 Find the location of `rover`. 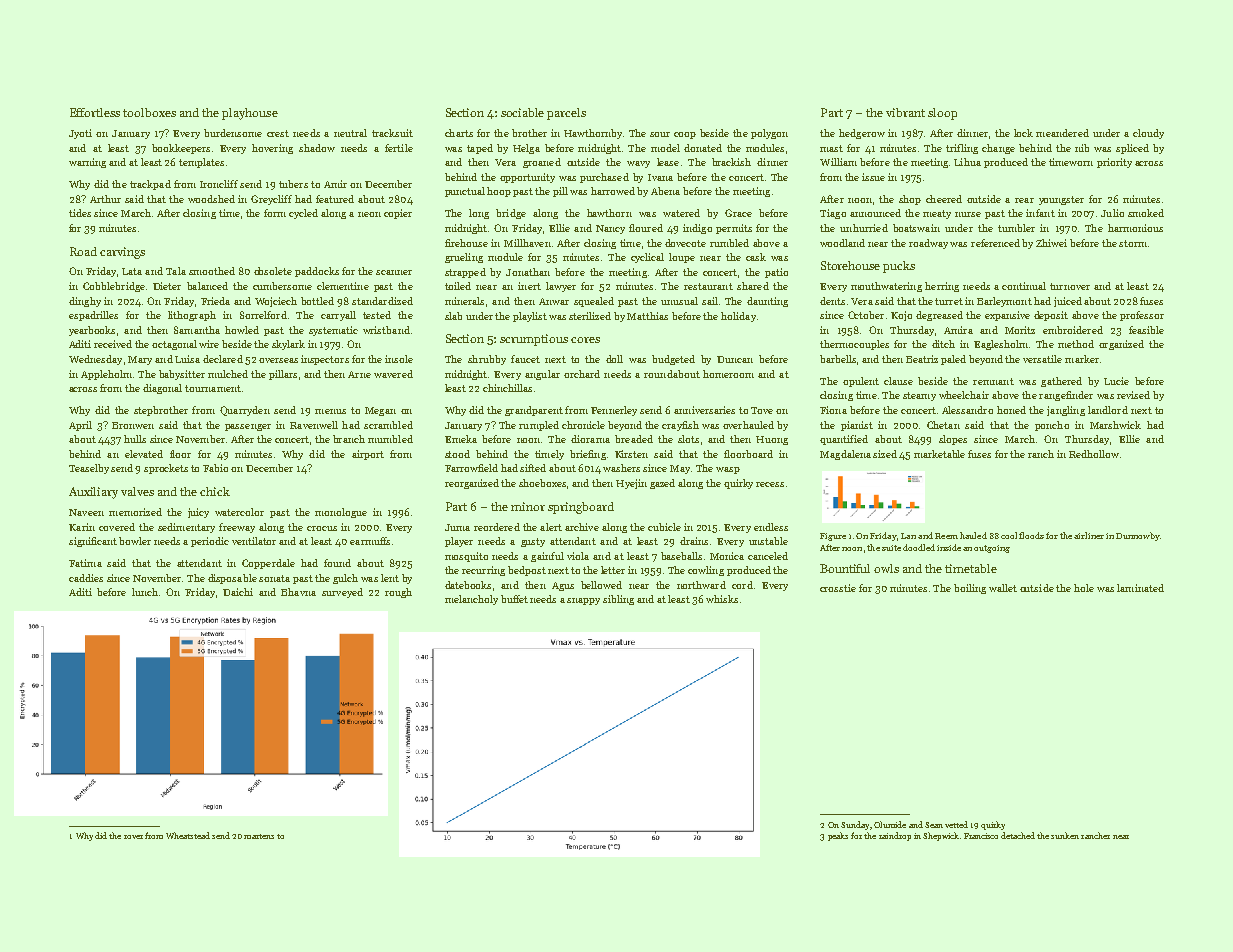

rover is located at coordinates (133, 837).
